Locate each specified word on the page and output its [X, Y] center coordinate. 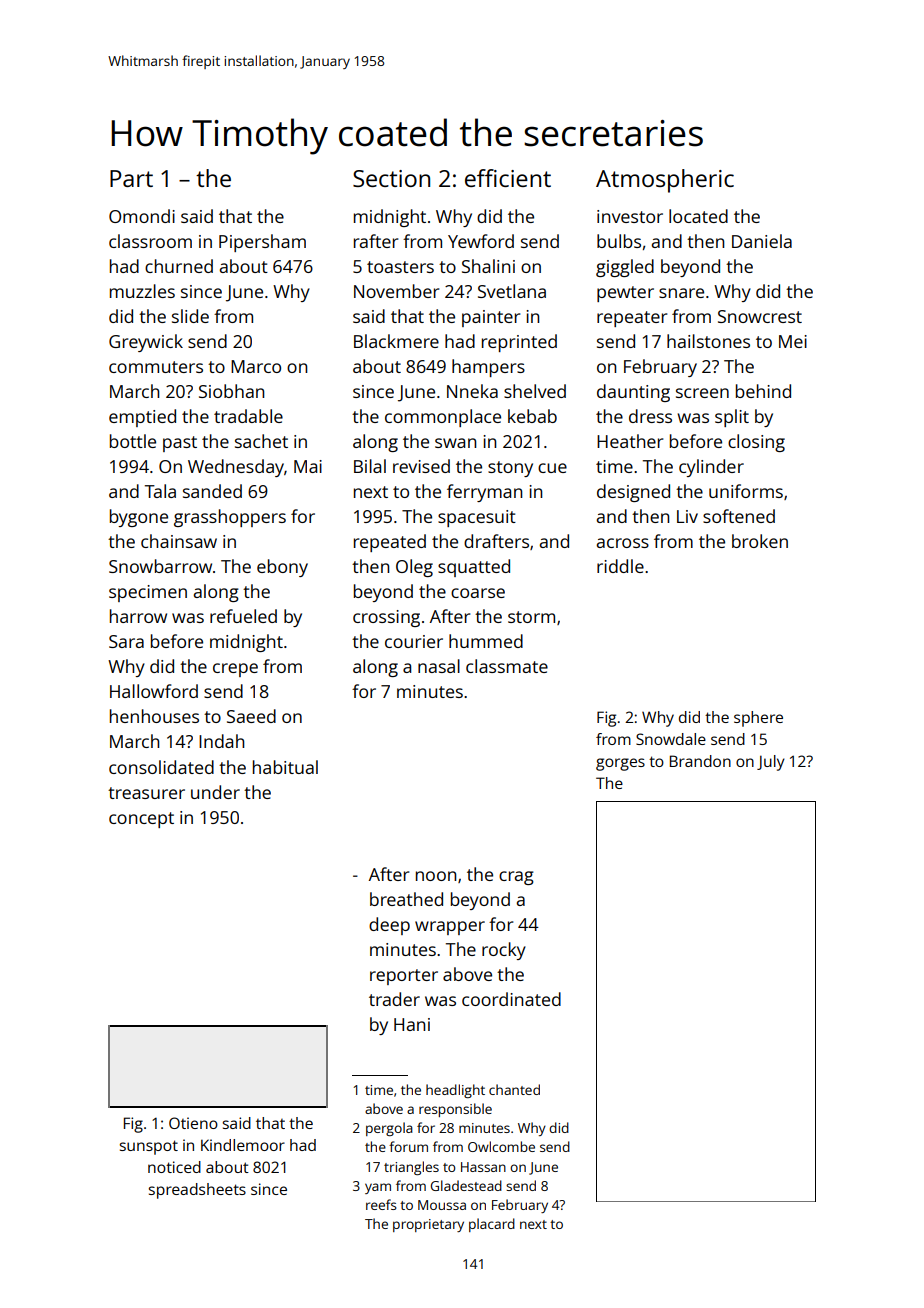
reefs [381, 1204]
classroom [150, 241]
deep [389, 926]
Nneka [472, 391]
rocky [504, 951]
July [771, 763]
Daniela [762, 241]
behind [763, 391]
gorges [620, 764]
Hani [412, 1024]
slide [190, 316]
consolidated [161, 767]
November [396, 291]
